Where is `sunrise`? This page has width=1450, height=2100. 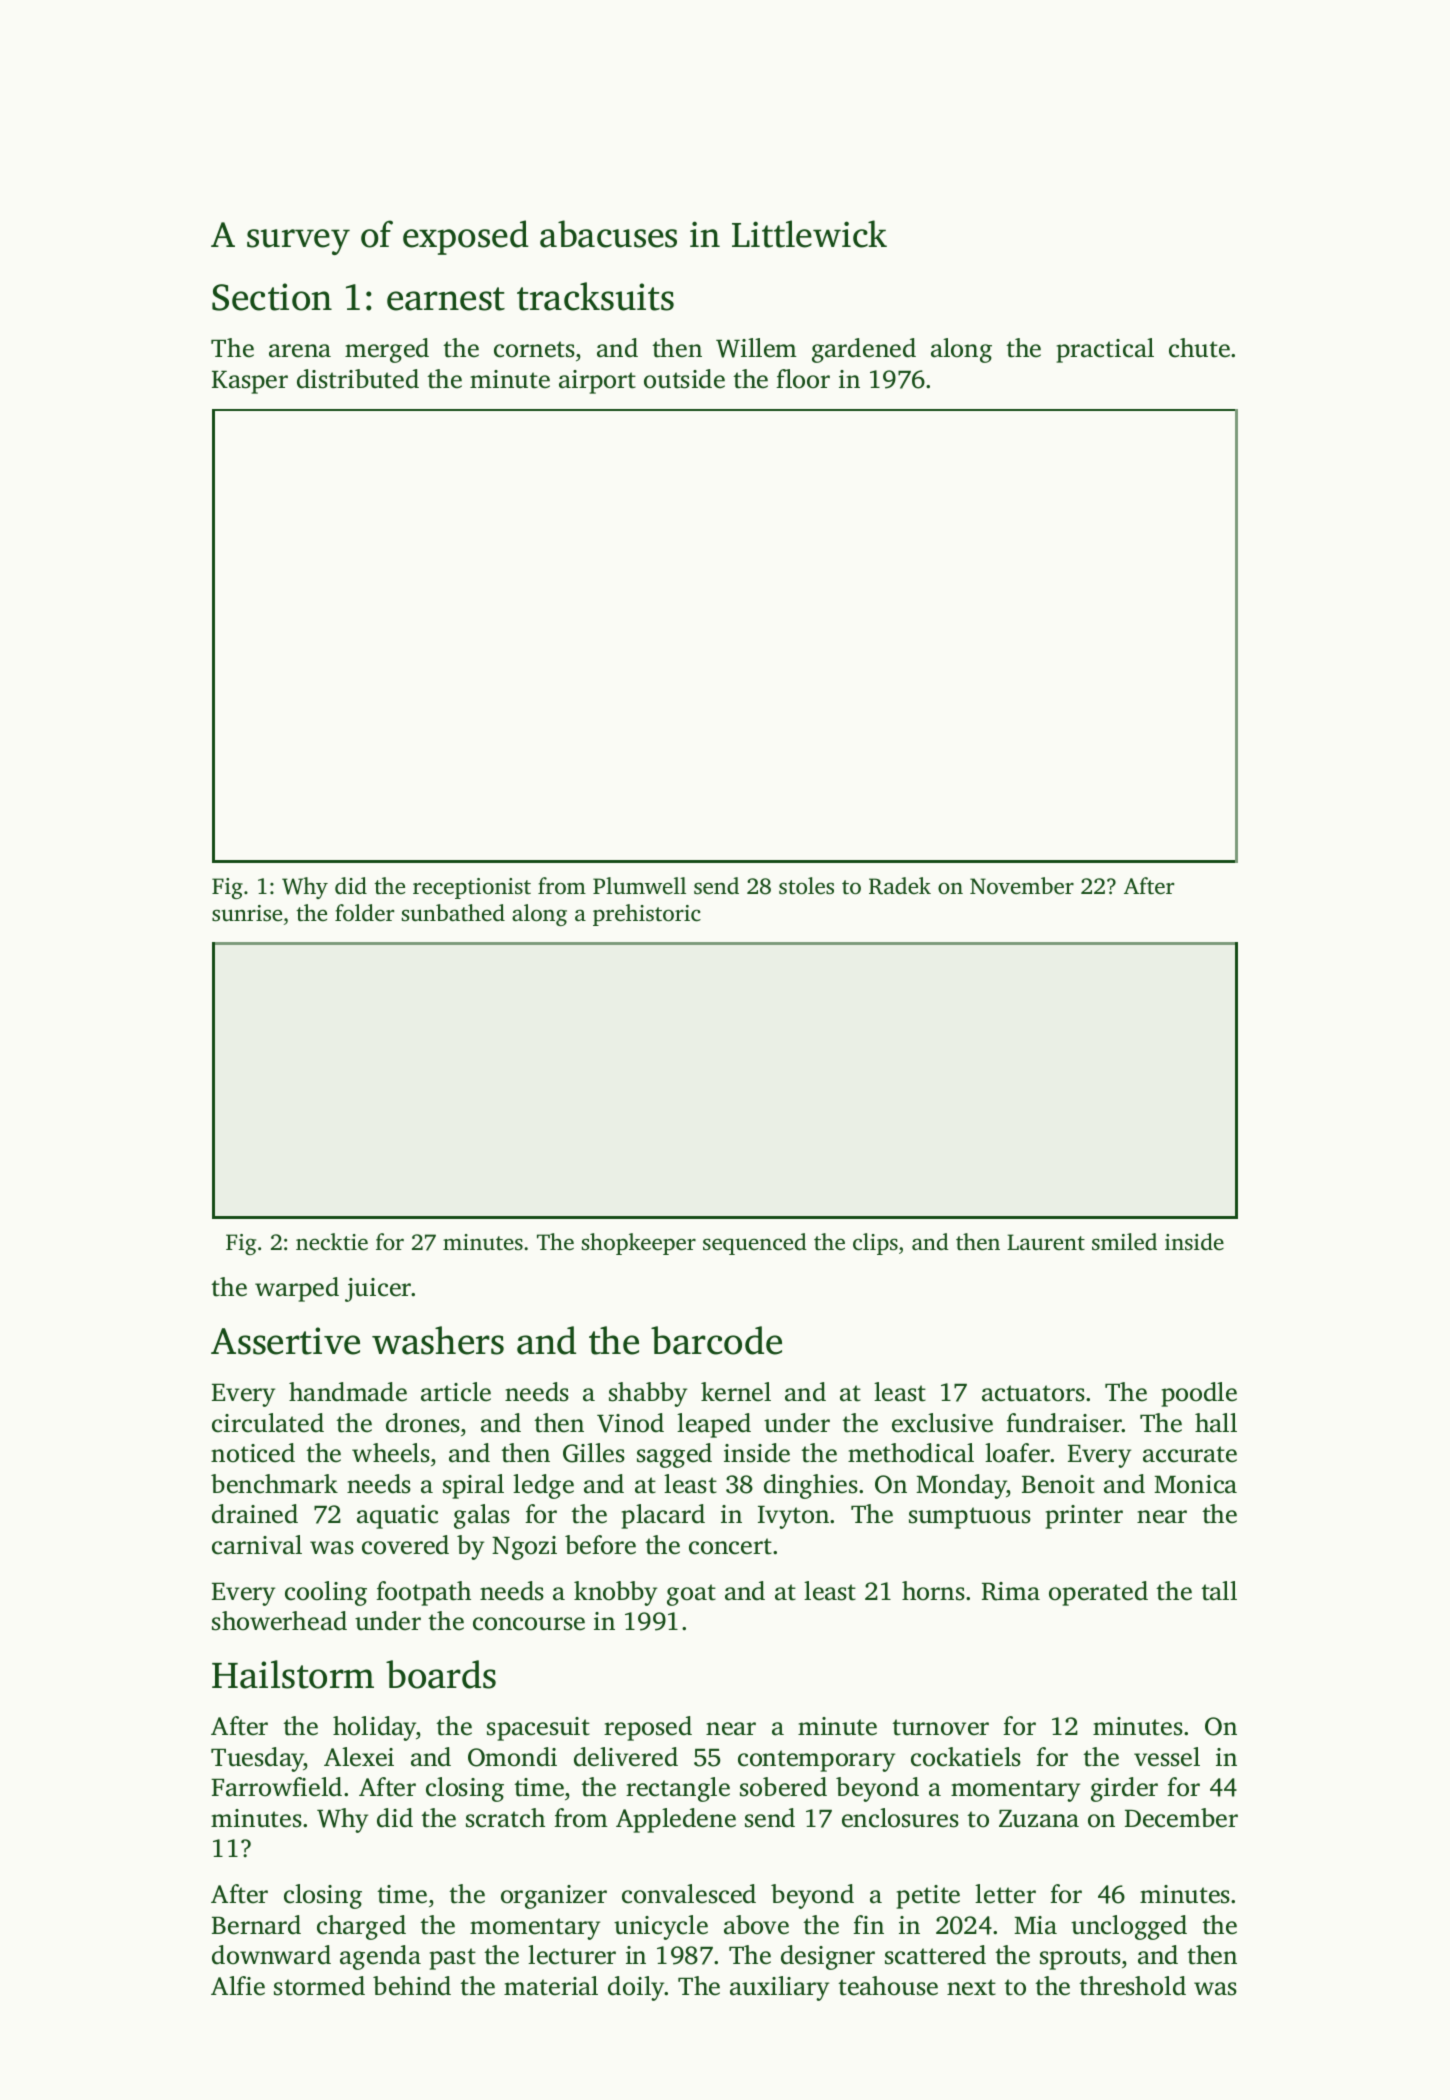
sunrise is located at coordinates (247, 913).
